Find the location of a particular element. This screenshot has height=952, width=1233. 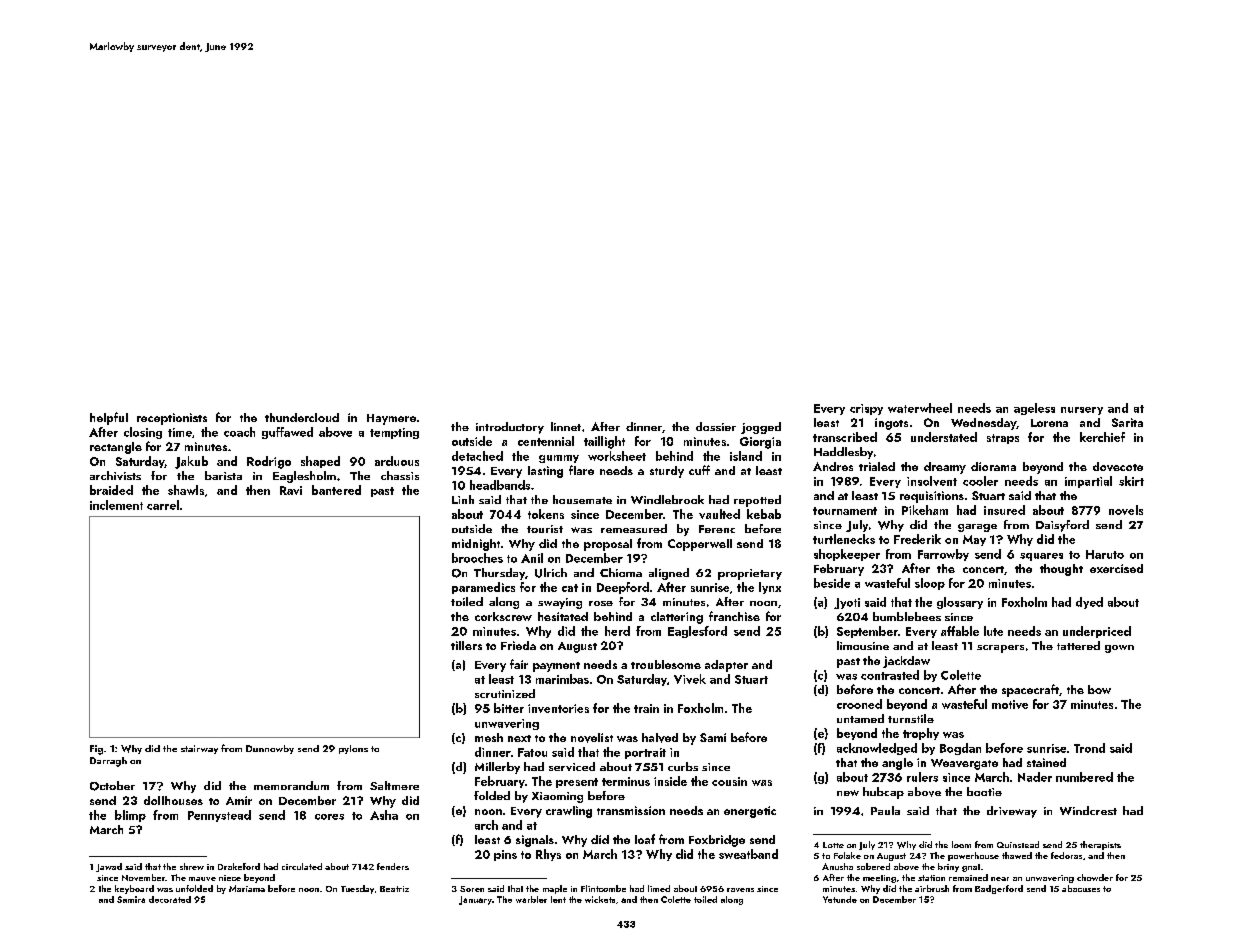

stairway is located at coordinates (199, 749).
